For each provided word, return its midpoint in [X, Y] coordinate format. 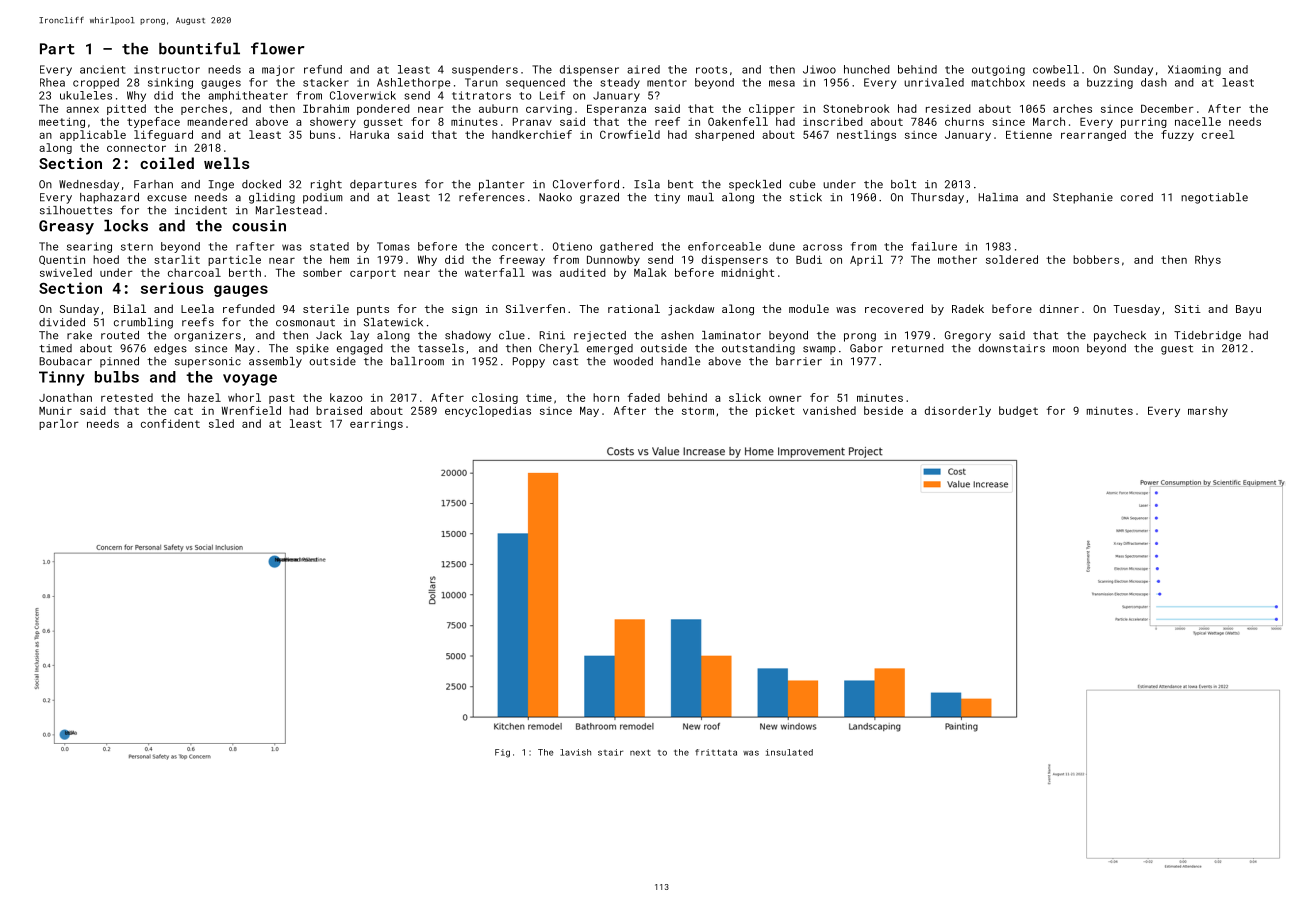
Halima [998, 197]
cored [1137, 197]
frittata [716, 752]
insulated [789, 752]
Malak [650, 272]
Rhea [52, 82]
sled [221, 423]
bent [680, 184]
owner [785, 398]
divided [62, 322]
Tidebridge [1207, 336]
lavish [575, 752]
